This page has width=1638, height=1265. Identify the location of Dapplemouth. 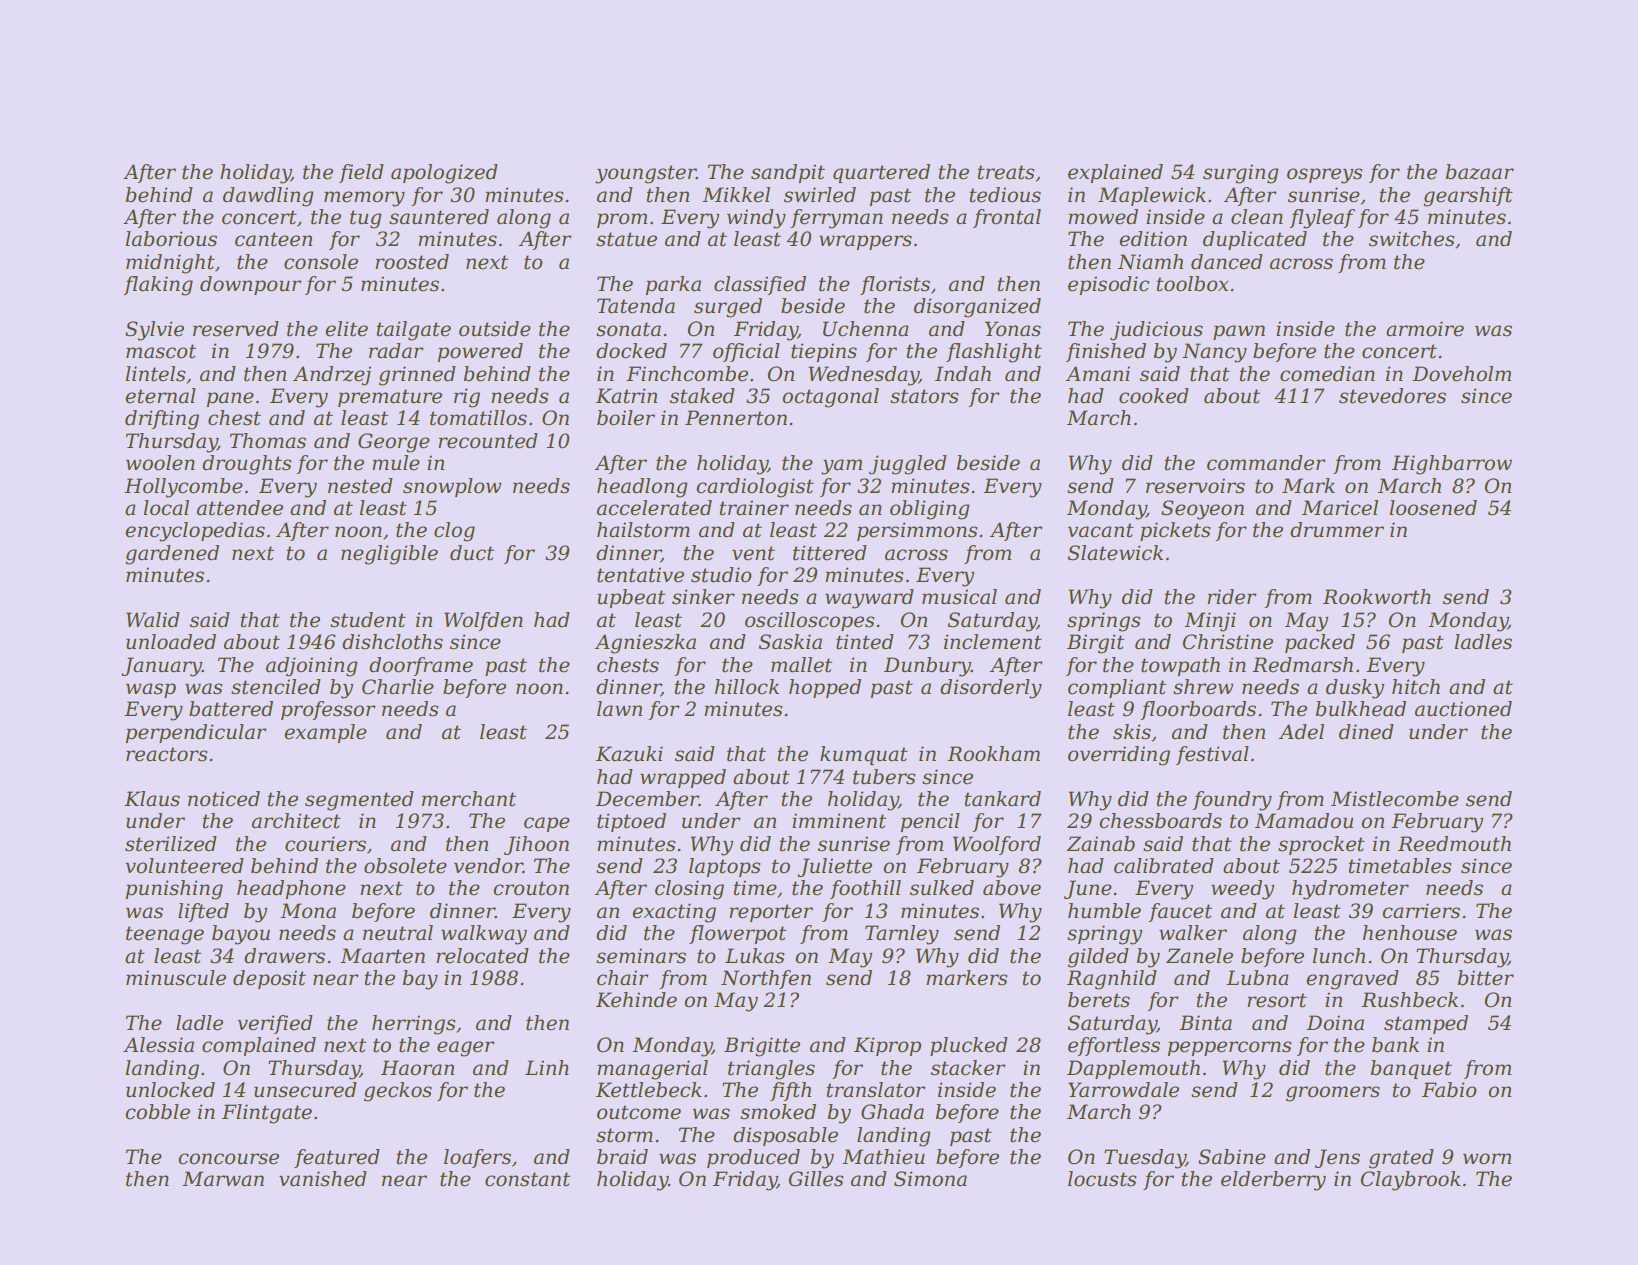
(1133, 1069).
